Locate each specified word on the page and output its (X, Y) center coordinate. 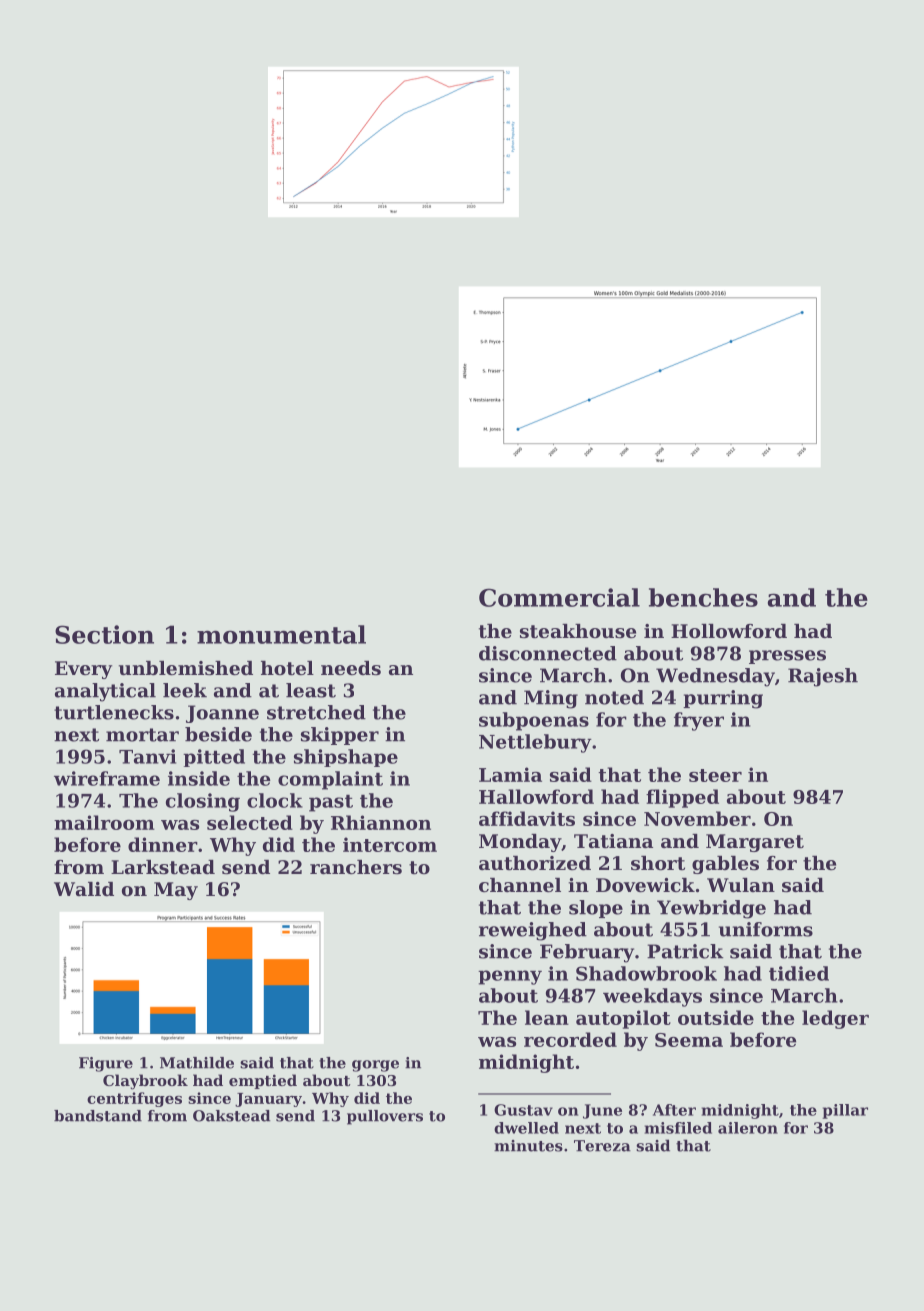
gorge (375, 1066)
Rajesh (823, 677)
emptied (263, 1081)
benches (703, 597)
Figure (106, 1064)
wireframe (107, 778)
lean (547, 1017)
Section (104, 634)
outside (716, 1017)
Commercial (559, 597)
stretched (316, 712)
